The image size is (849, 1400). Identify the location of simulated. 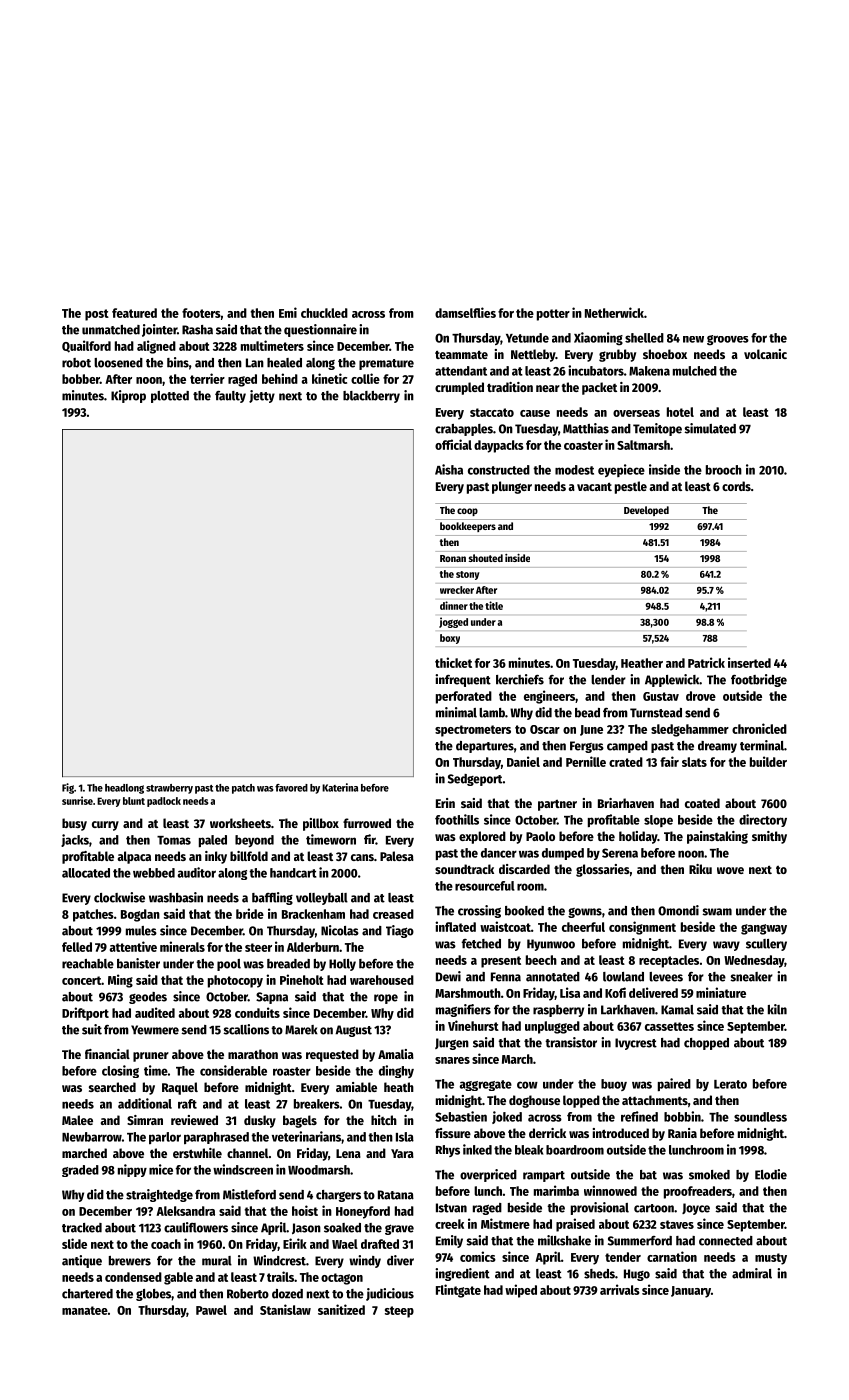
(710, 428).
